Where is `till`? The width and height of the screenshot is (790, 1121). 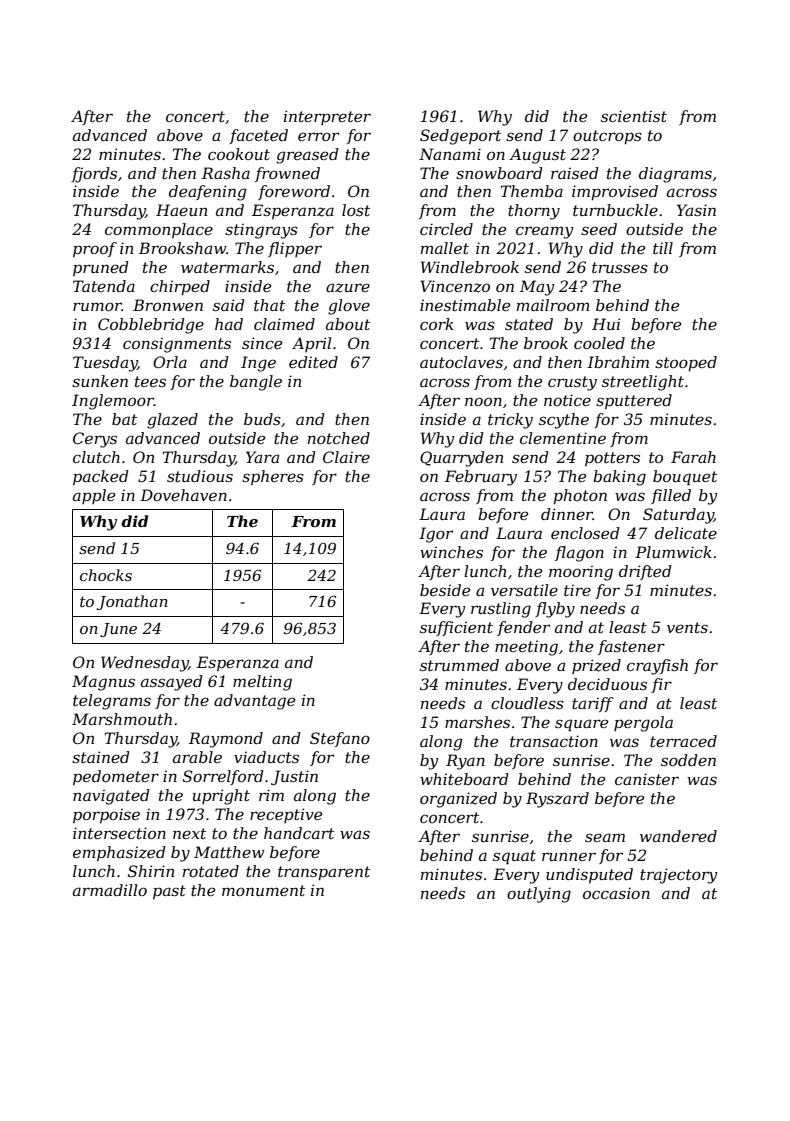 till is located at coordinates (663, 248).
